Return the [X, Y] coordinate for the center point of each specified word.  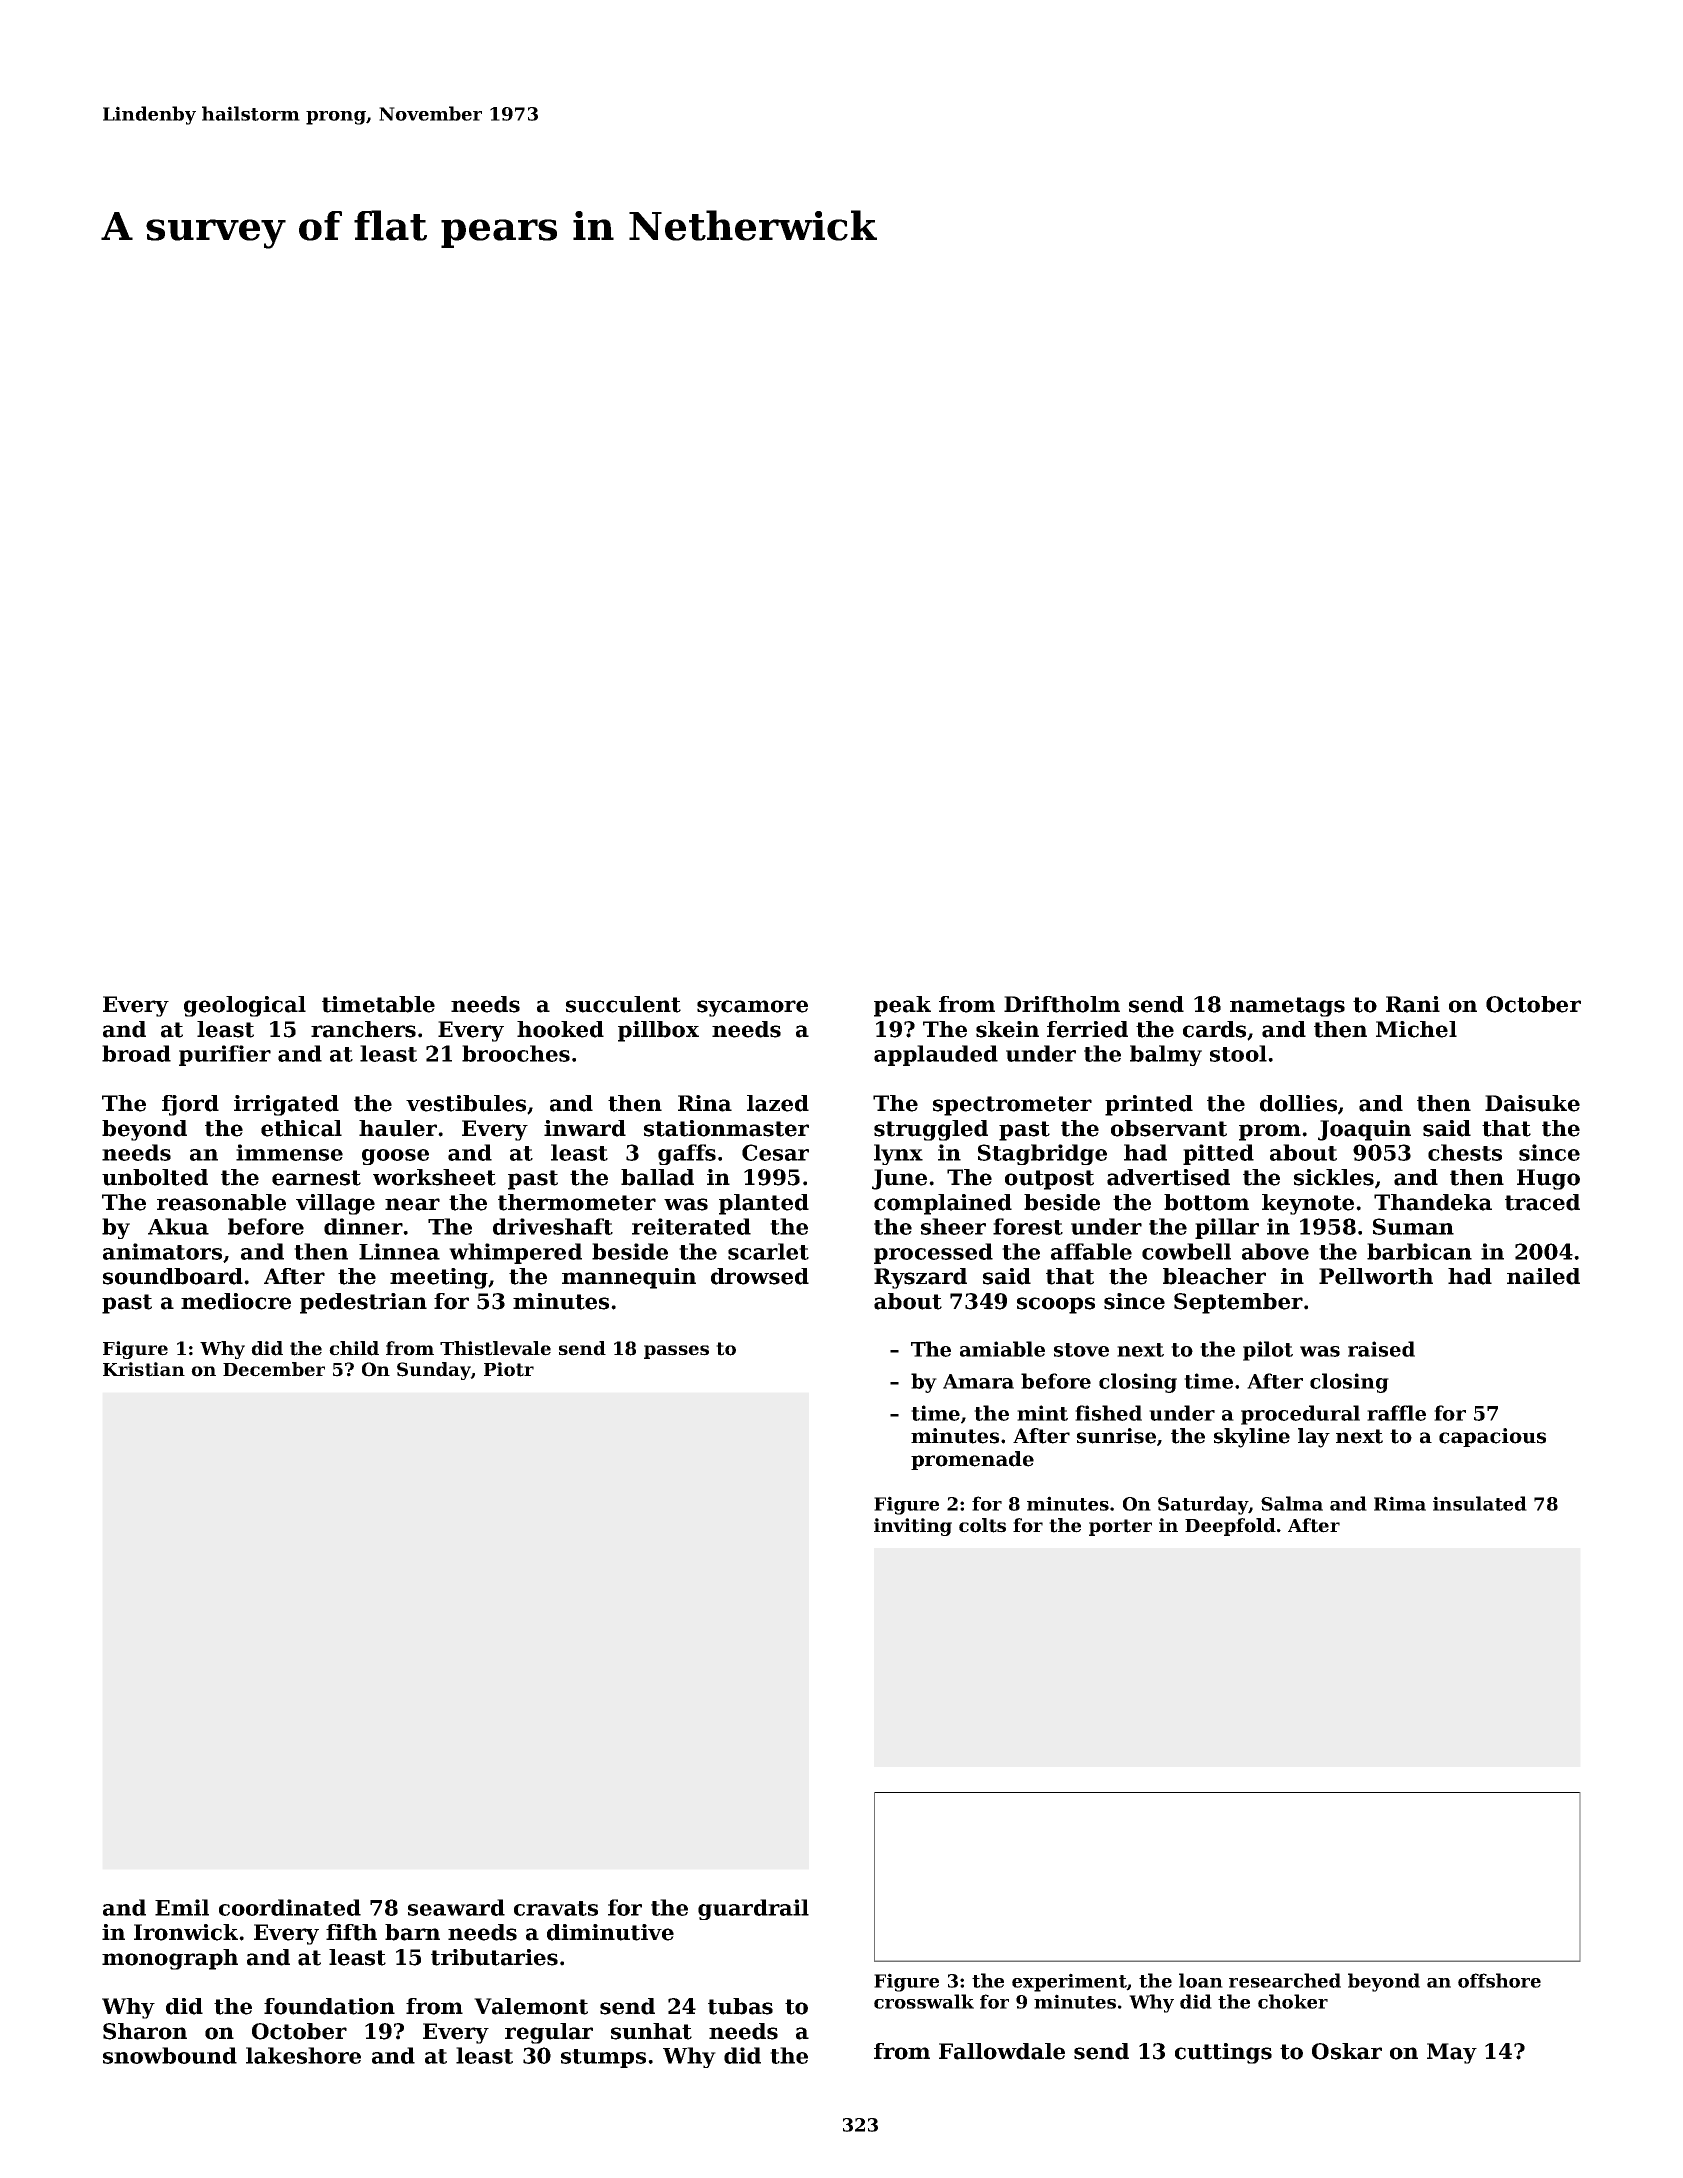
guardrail [753, 1909]
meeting [439, 1278]
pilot [1268, 1351]
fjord [190, 1105]
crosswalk [924, 2001]
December [274, 1369]
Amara [978, 1381]
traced [1542, 1202]
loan [1201, 1980]
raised [1381, 1349]
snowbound [170, 2055]
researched [1285, 1980]
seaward [456, 1907]
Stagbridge [1042, 1154]
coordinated [290, 1907]
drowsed [760, 1276]
